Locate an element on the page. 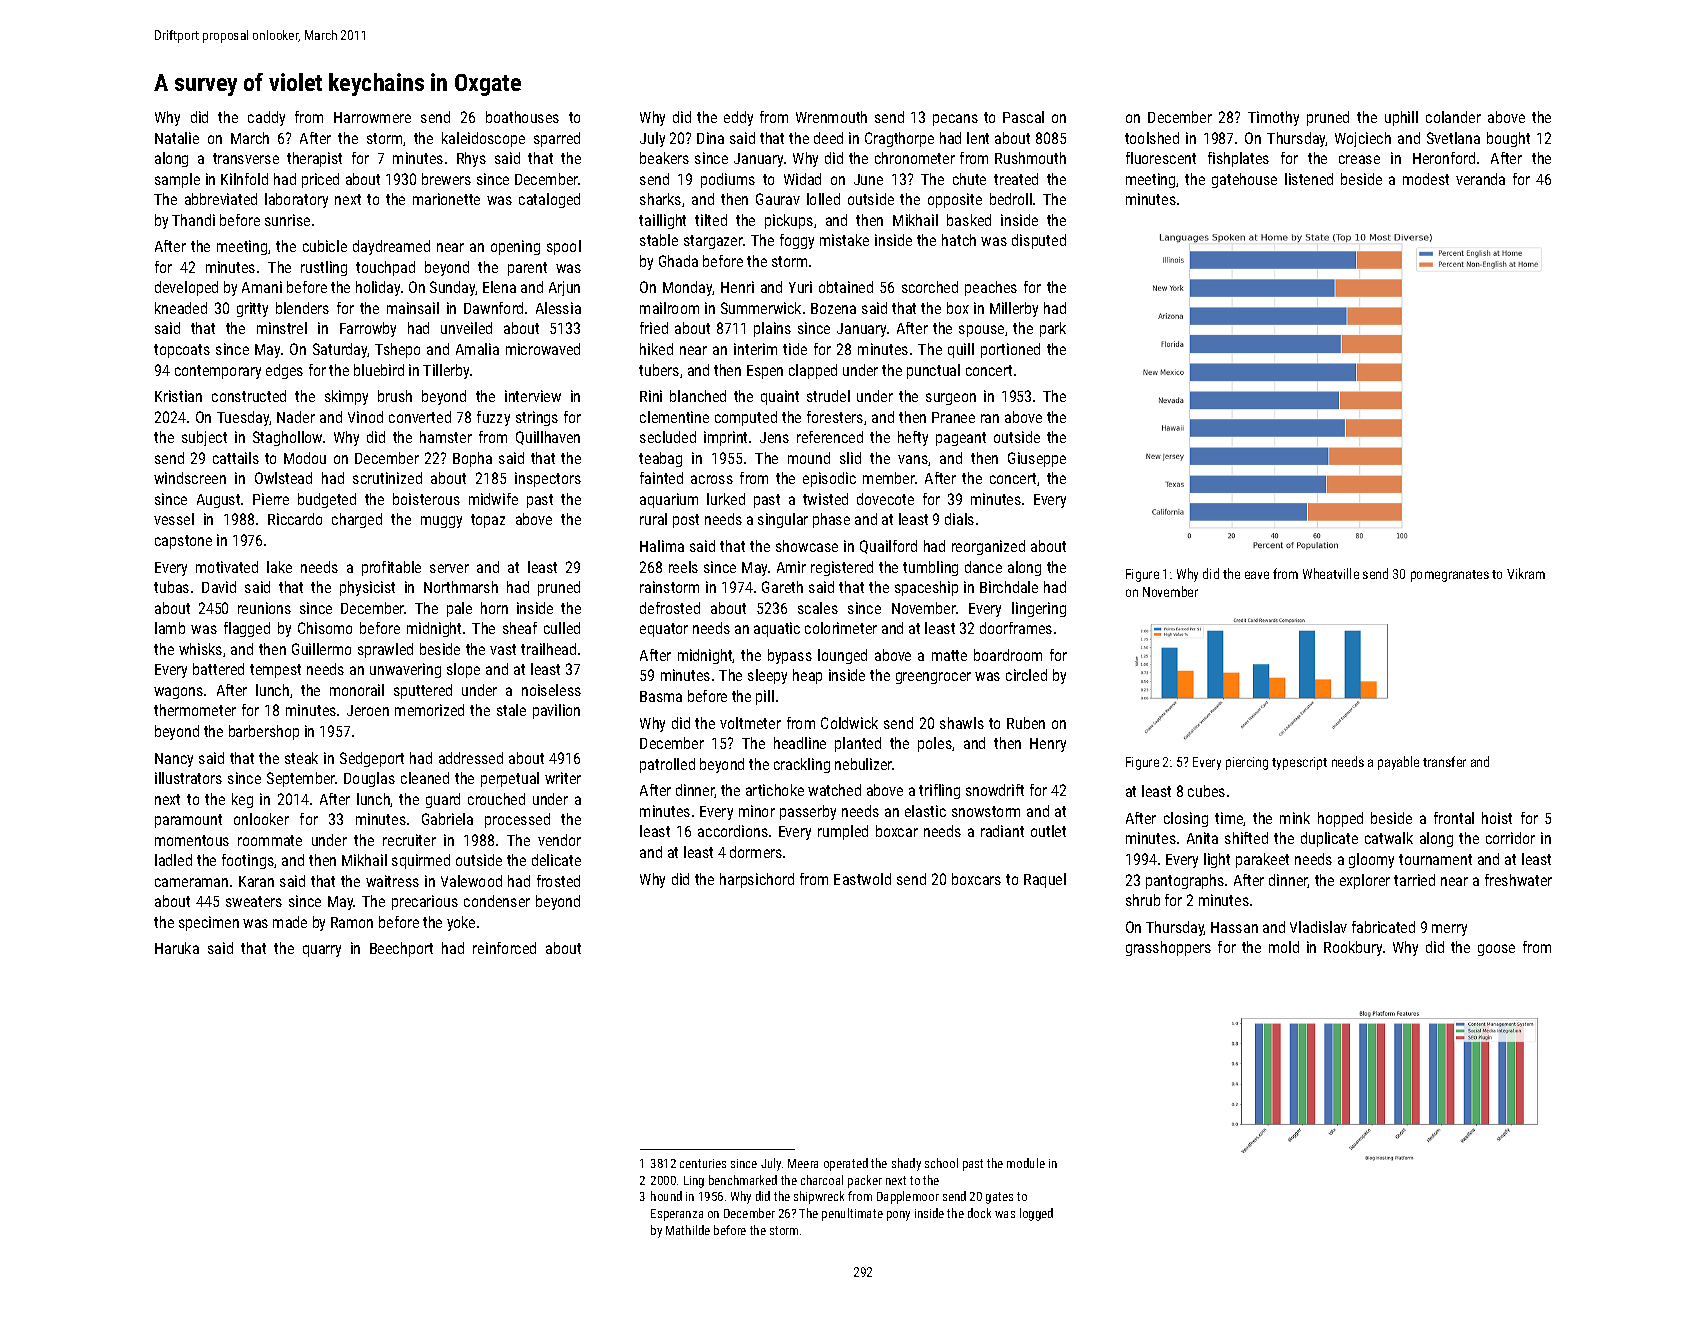 Image resolution: width=1707 pixels, height=1319 pixels. colander is located at coordinates (1453, 117).
